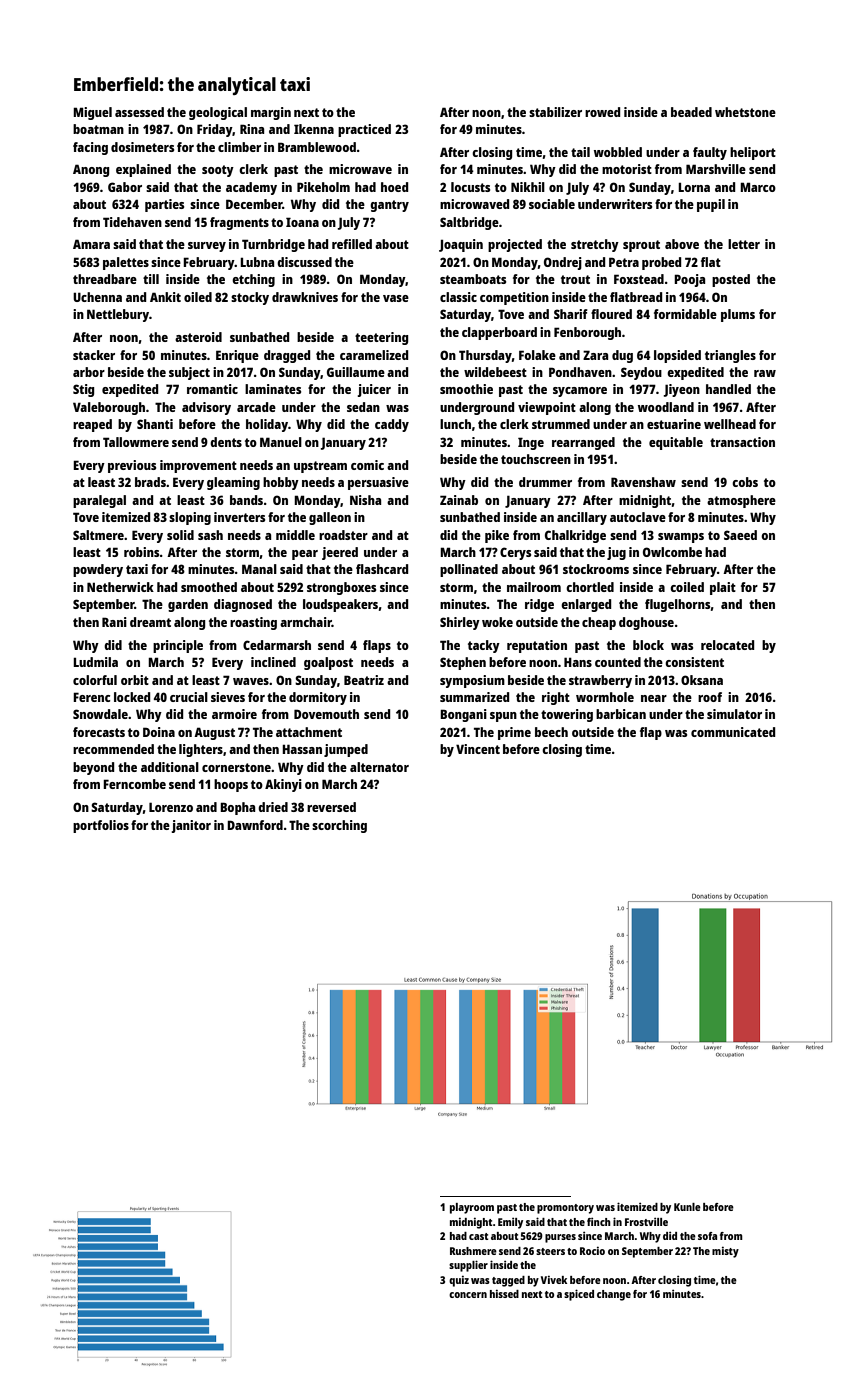  What do you see at coordinates (468, 1266) in the image?
I see `supplier` at bounding box center [468, 1266].
